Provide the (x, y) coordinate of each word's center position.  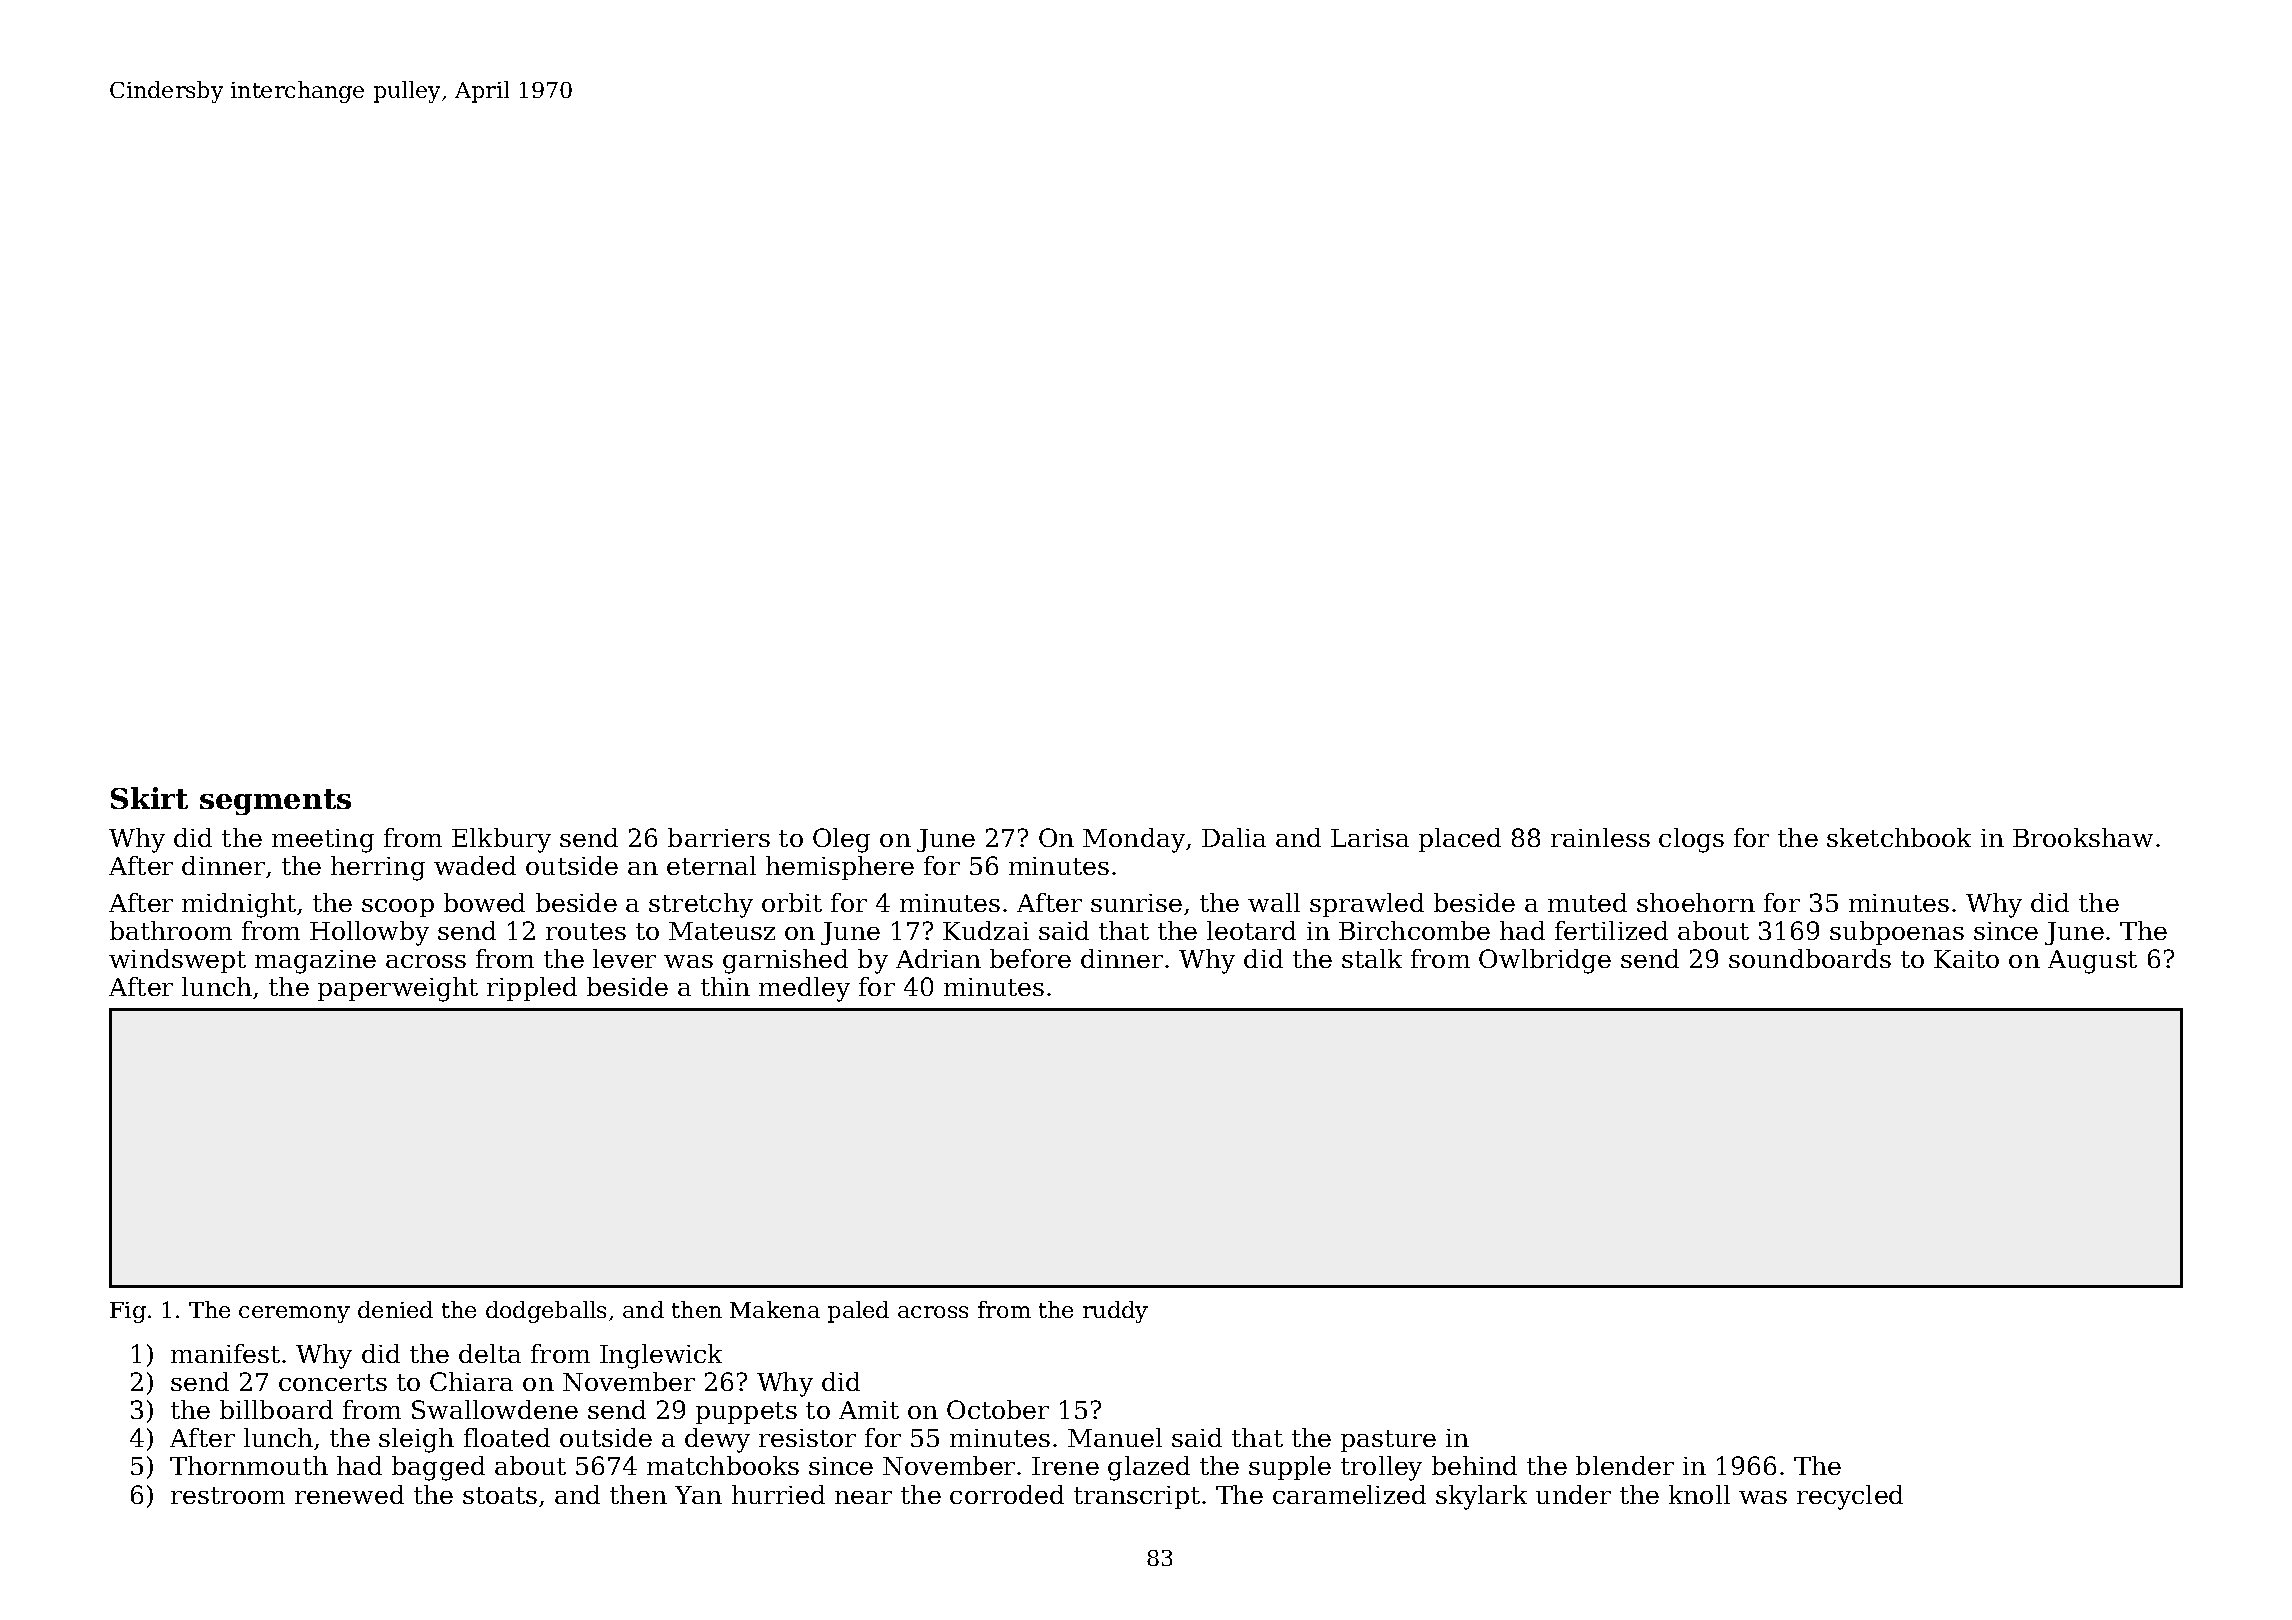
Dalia (1234, 837)
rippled (532, 989)
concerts (333, 1382)
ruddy (1115, 1312)
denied (395, 1309)
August (2092, 962)
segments (275, 802)
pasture (1388, 1441)
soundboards (1810, 958)
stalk (1372, 958)
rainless (1600, 837)
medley (804, 989)
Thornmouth (249, 1465)
